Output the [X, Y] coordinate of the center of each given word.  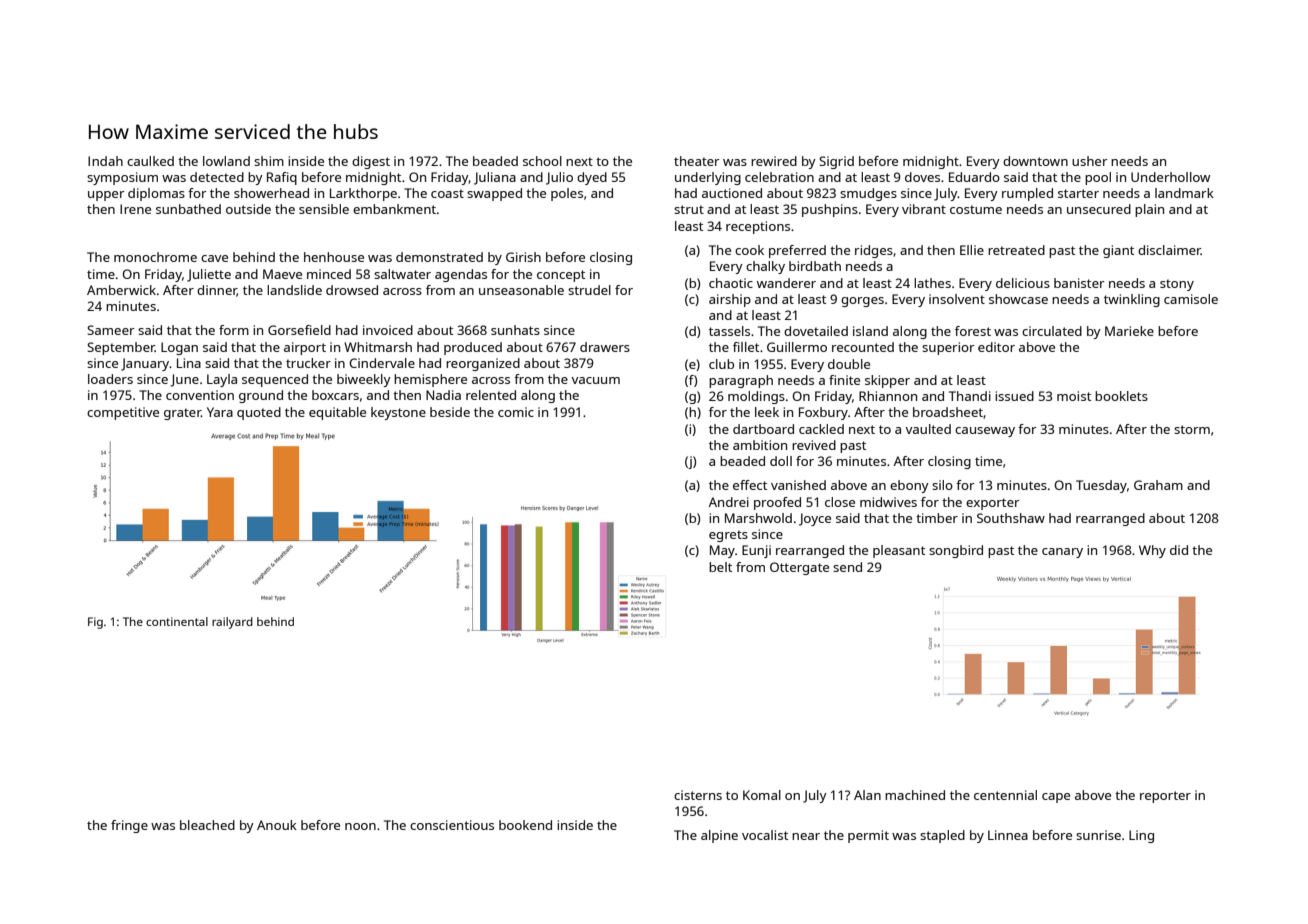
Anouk [277, 825]
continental [177, 621]
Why [1152, 551]
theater [697, 161]
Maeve [282, 274]
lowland [226, 161]
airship [730, 300]
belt [720, 567]
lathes [932, 283]
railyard [232, 623]
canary [1062, 553]
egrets [728, 536]
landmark [1184, 193]
